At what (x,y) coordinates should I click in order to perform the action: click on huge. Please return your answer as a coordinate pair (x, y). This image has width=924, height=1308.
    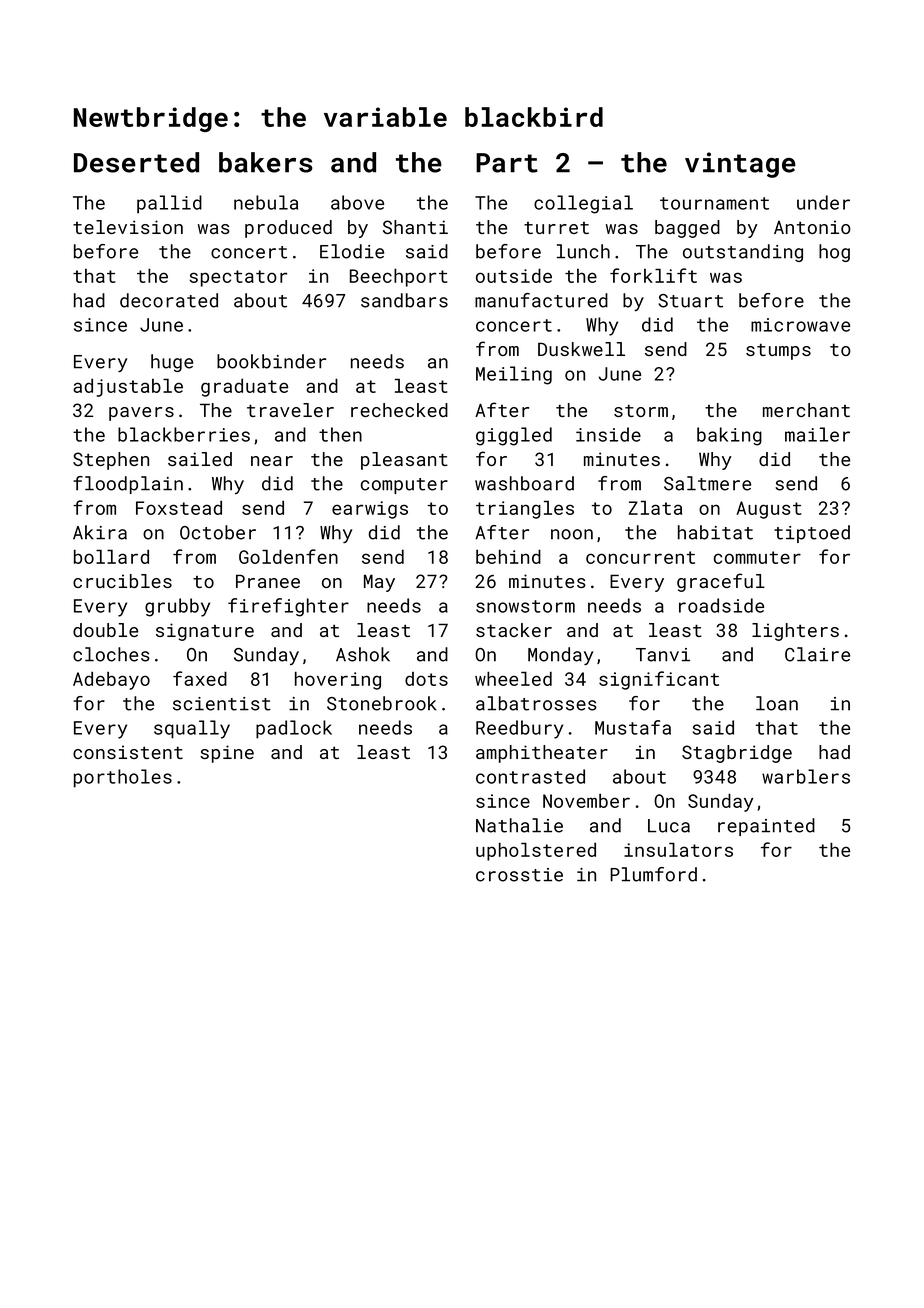
    Looking at the image, I should click on (172, 363).
